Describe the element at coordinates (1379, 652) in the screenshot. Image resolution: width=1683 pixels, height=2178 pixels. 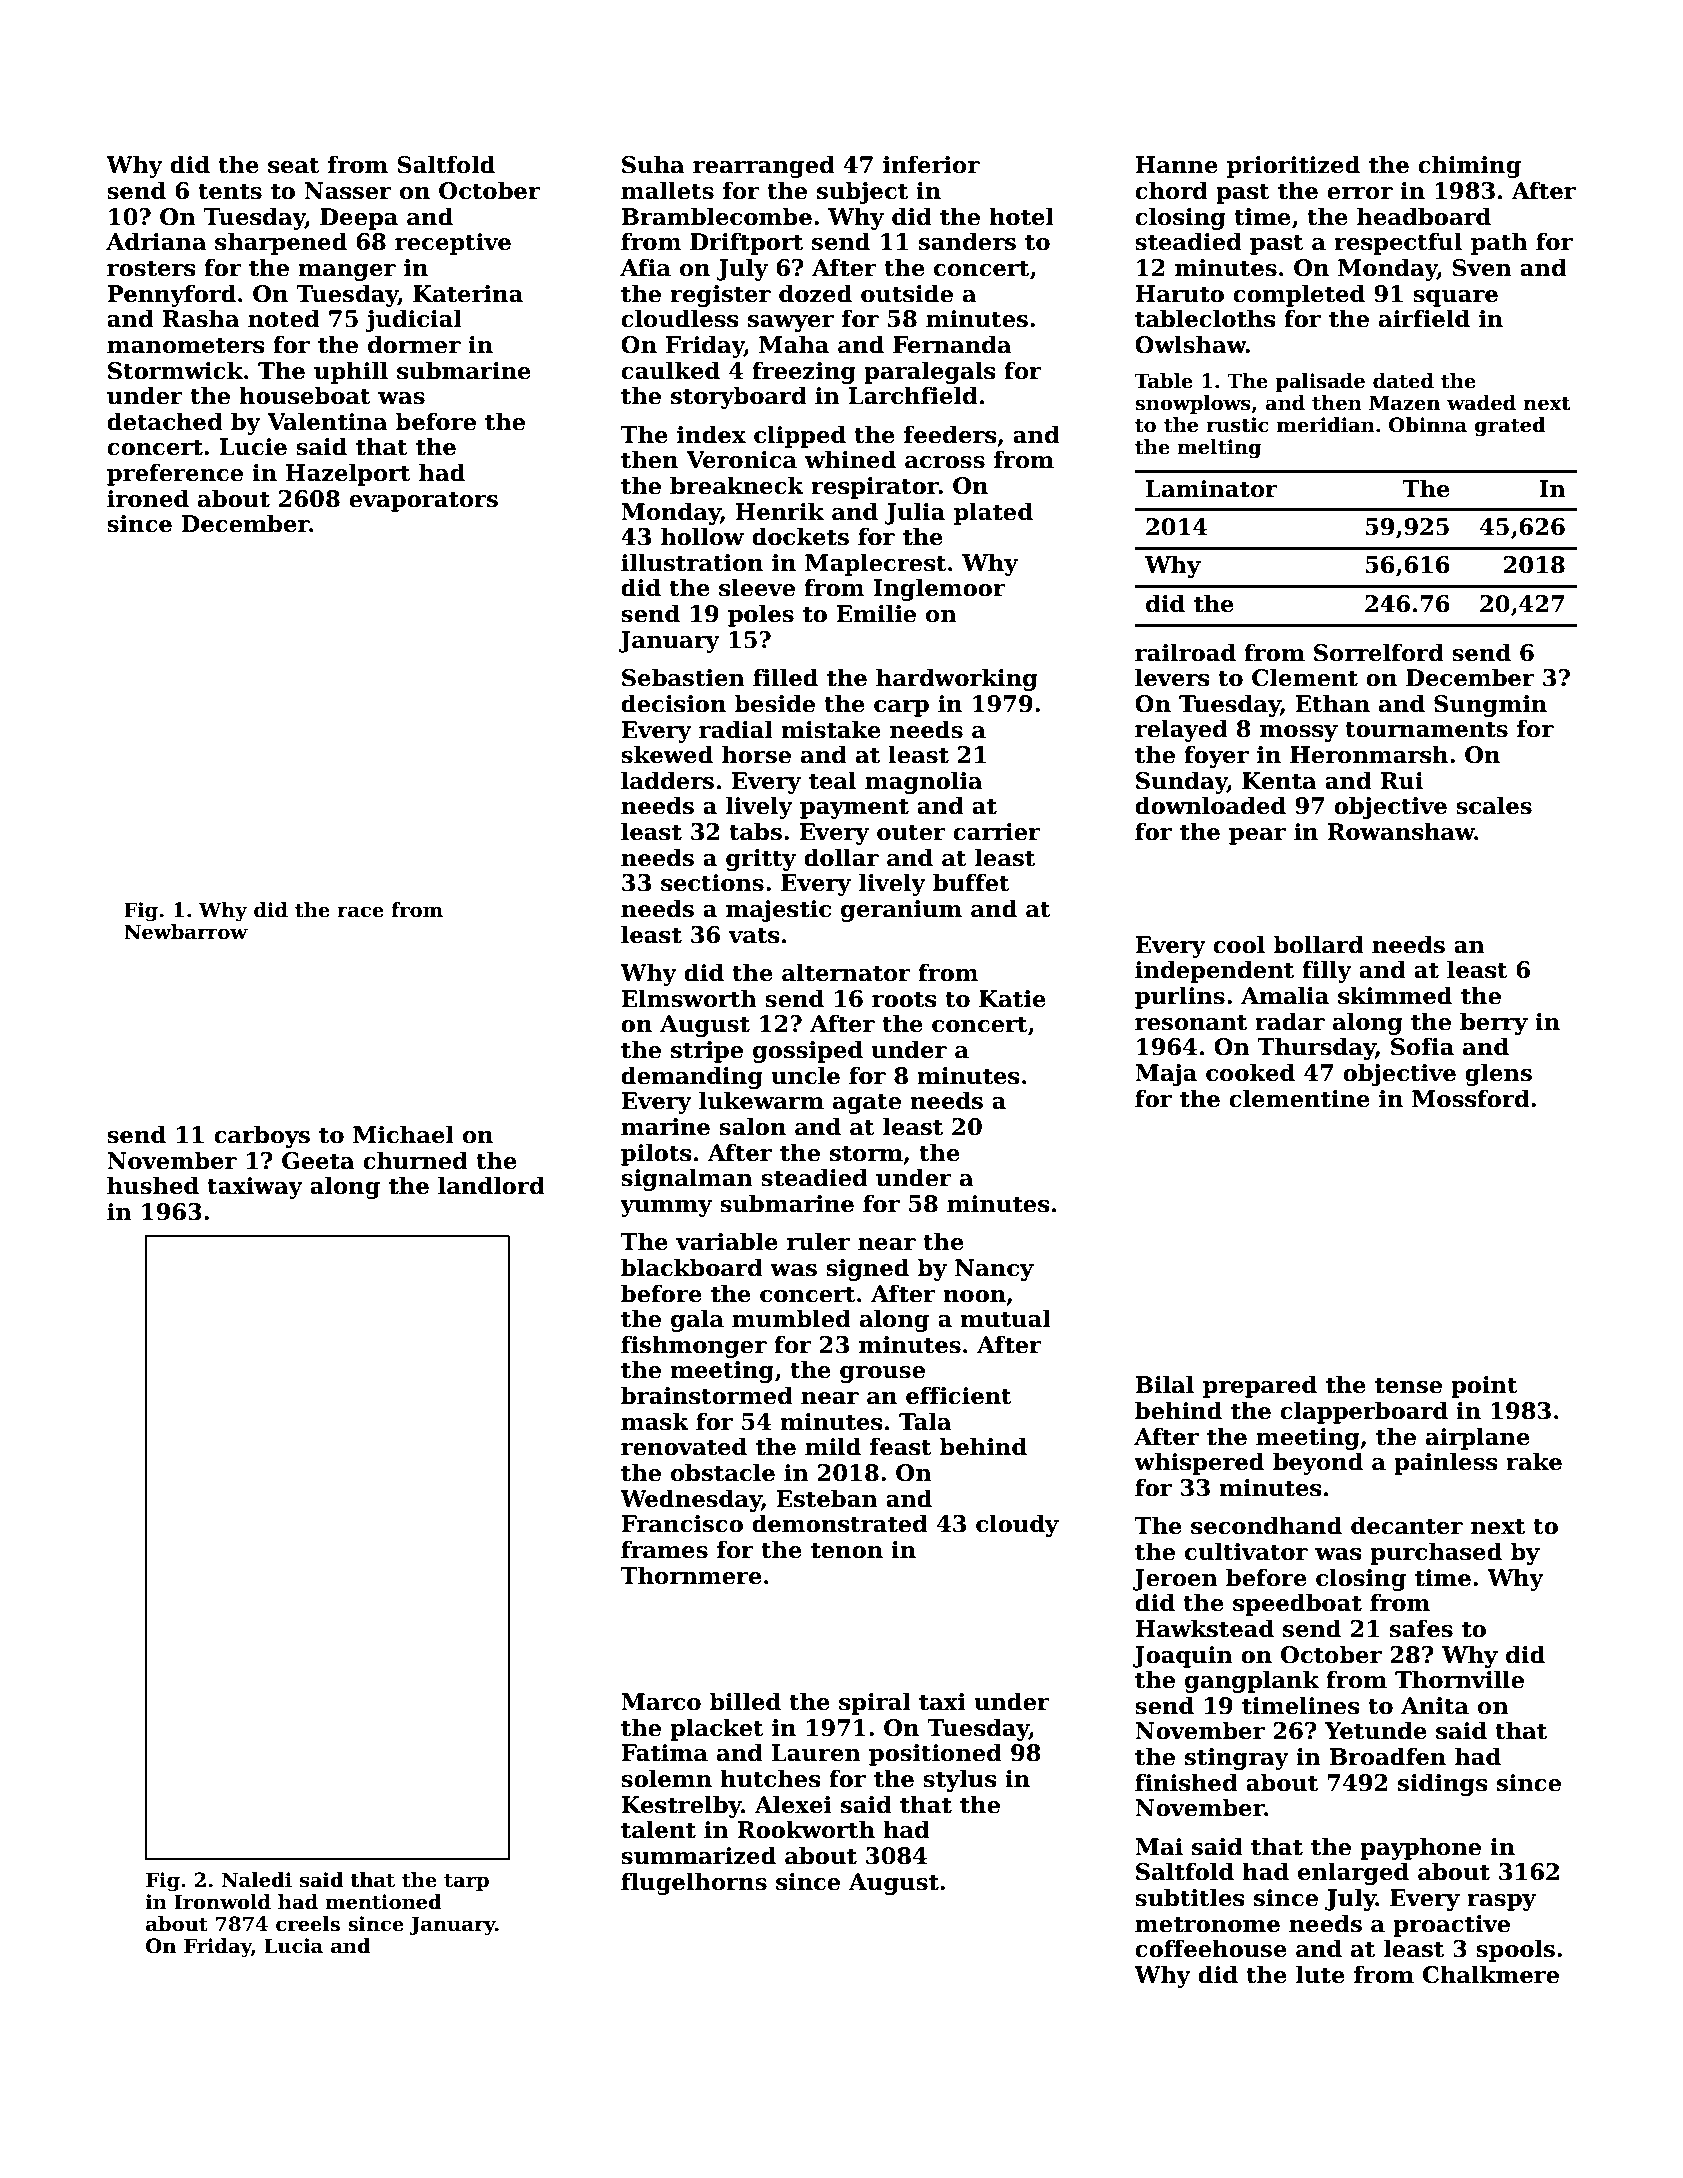
I see `Sorrelford` at that location.
